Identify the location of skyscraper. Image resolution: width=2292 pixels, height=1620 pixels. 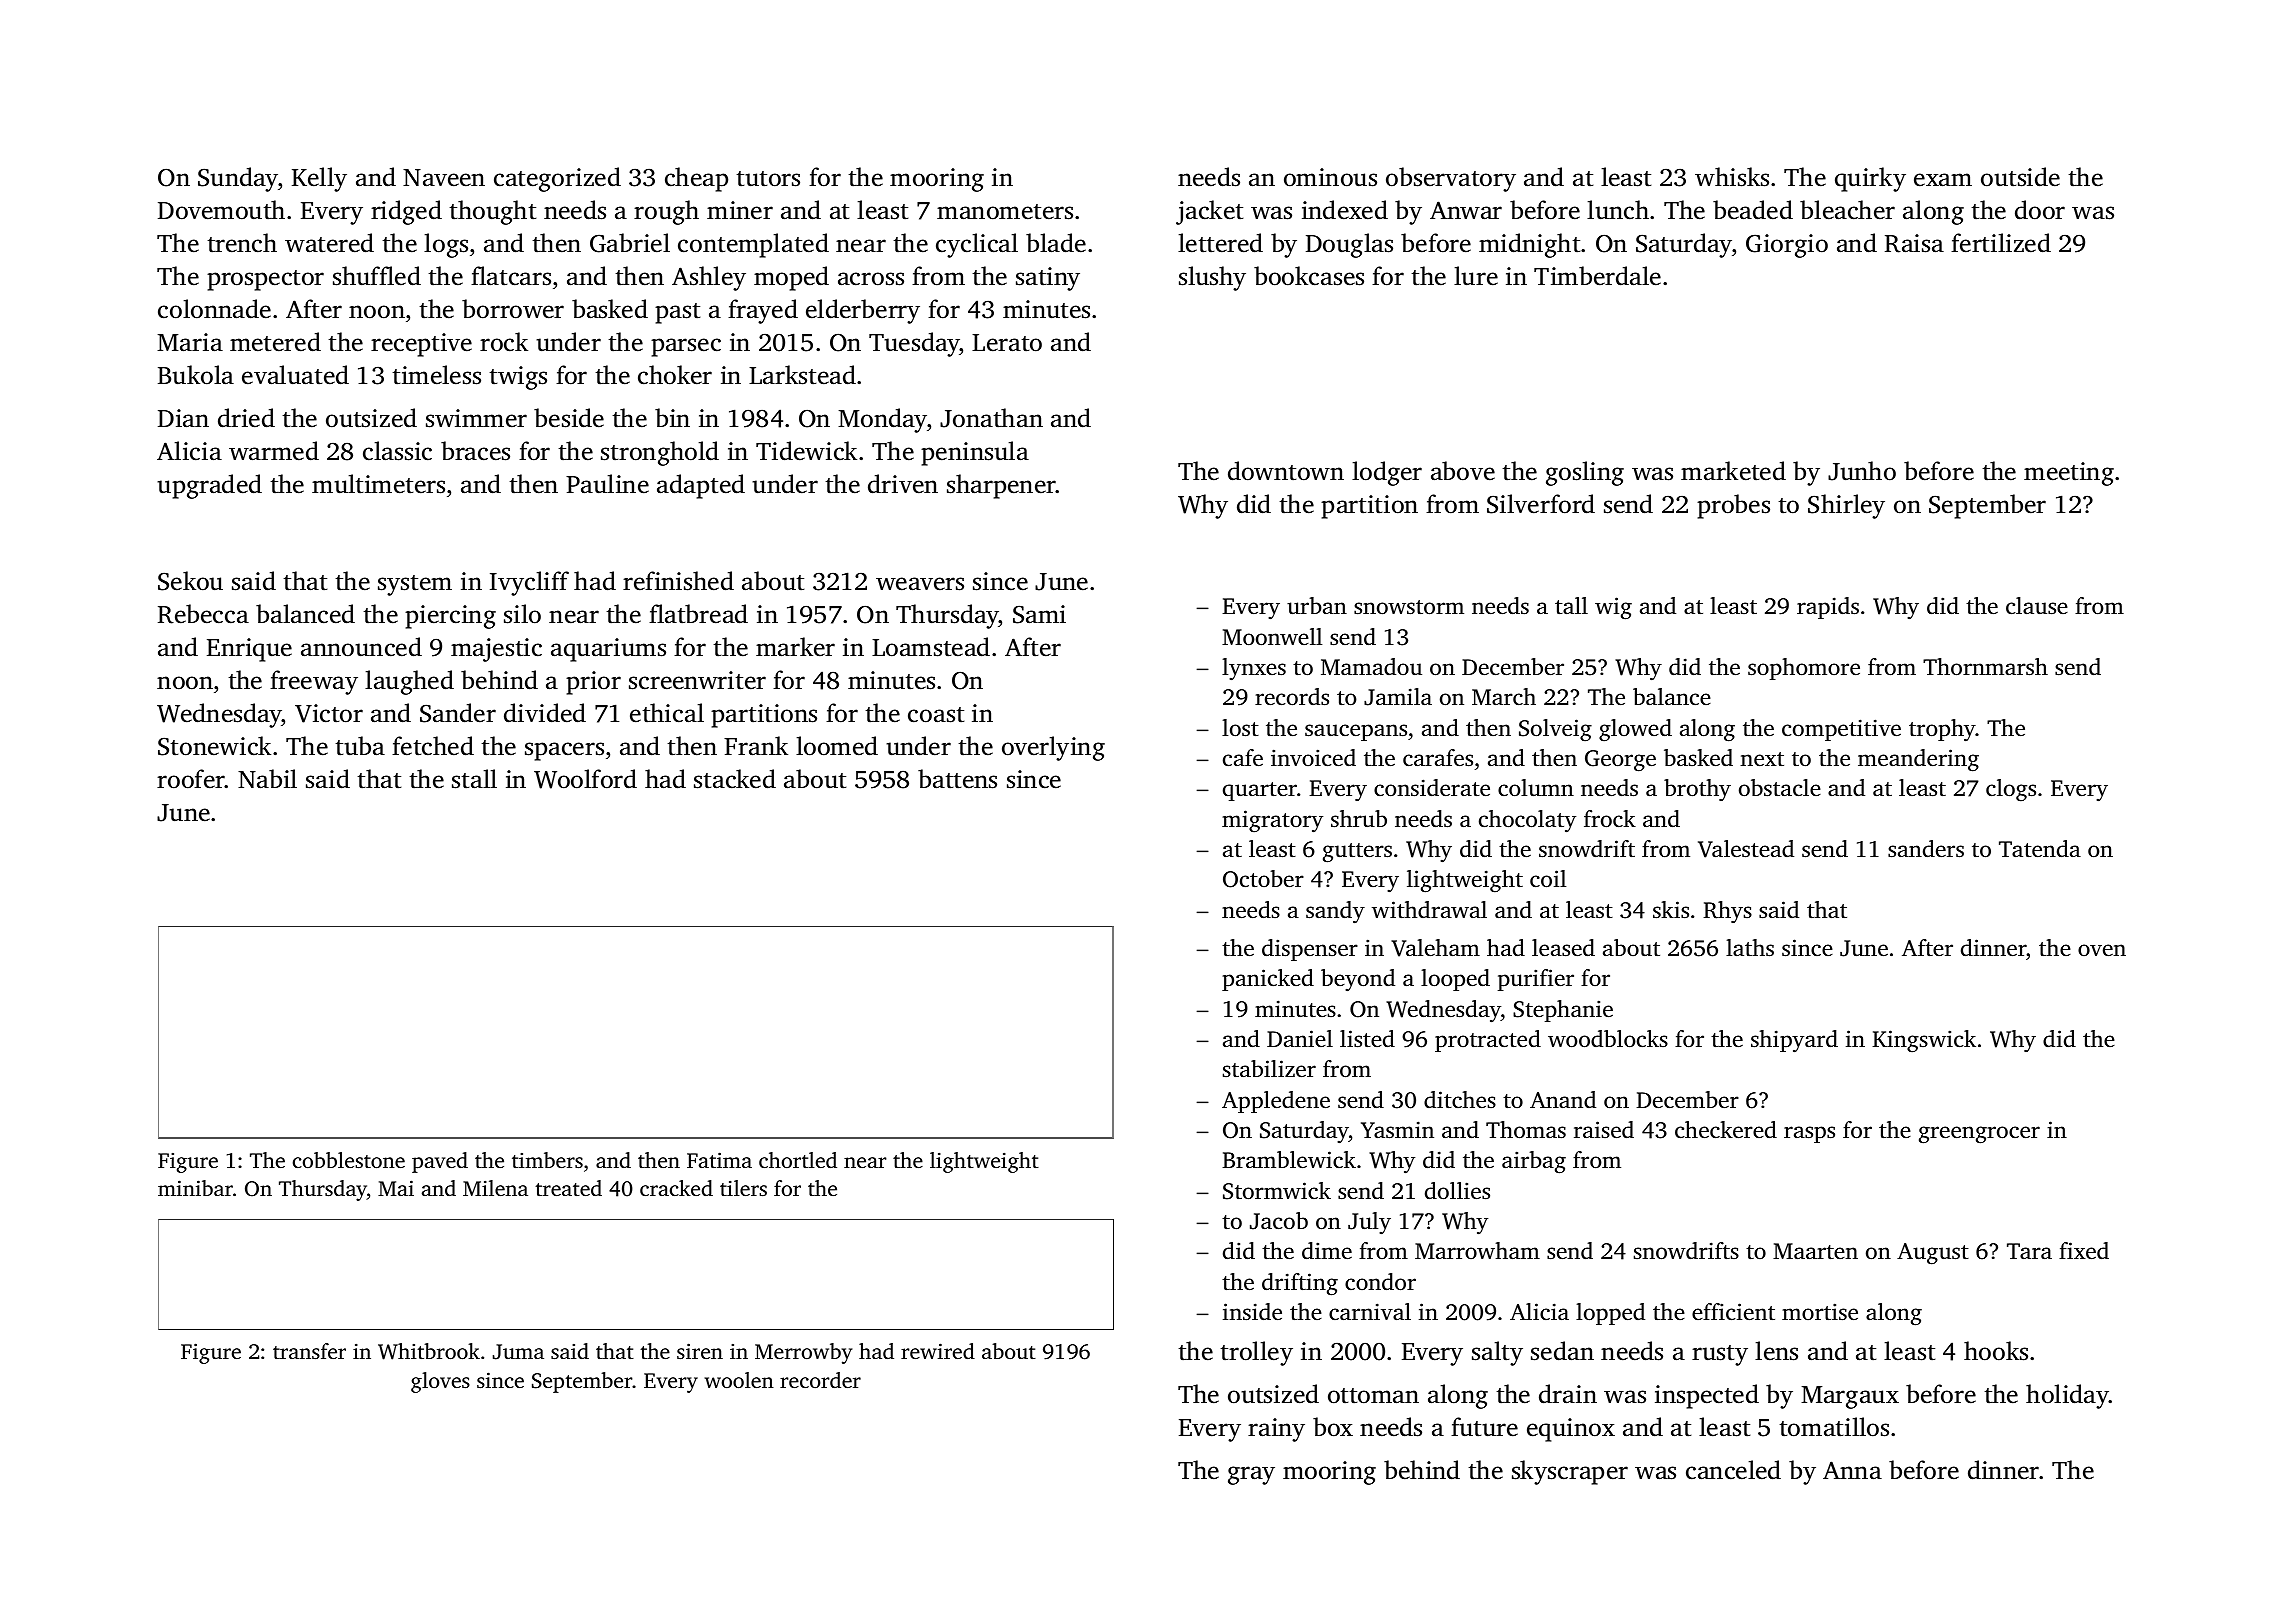
(1570, 1472).
